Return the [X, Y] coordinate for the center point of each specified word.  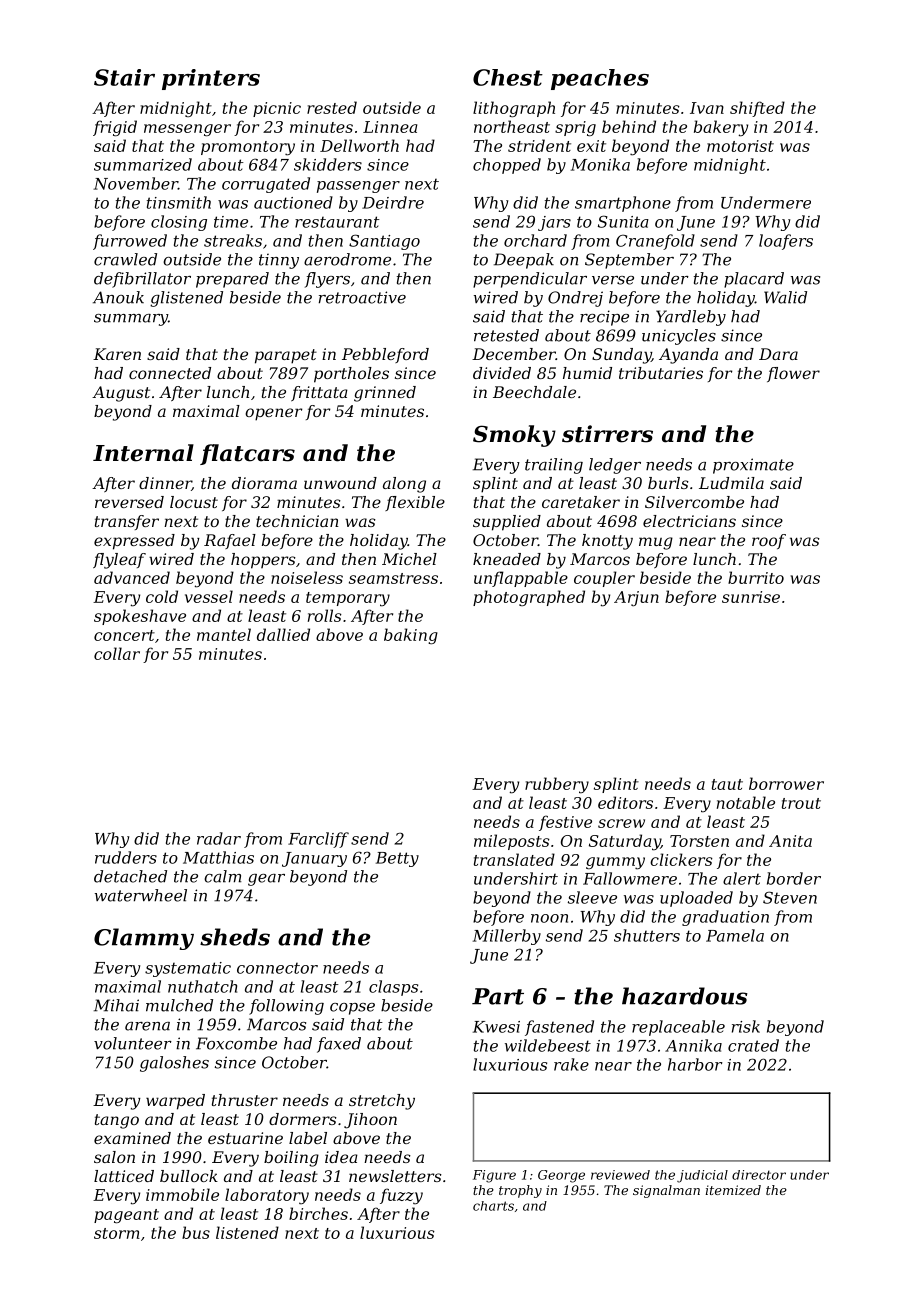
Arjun [636, 598]
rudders [126, 857]
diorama [264, 483]
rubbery [557, 785]
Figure [494, 1176]
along [404, 485]
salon [114, 1157]
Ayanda [688, 356]
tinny [279, 261]
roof [769, 541]
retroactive [362, 297]
